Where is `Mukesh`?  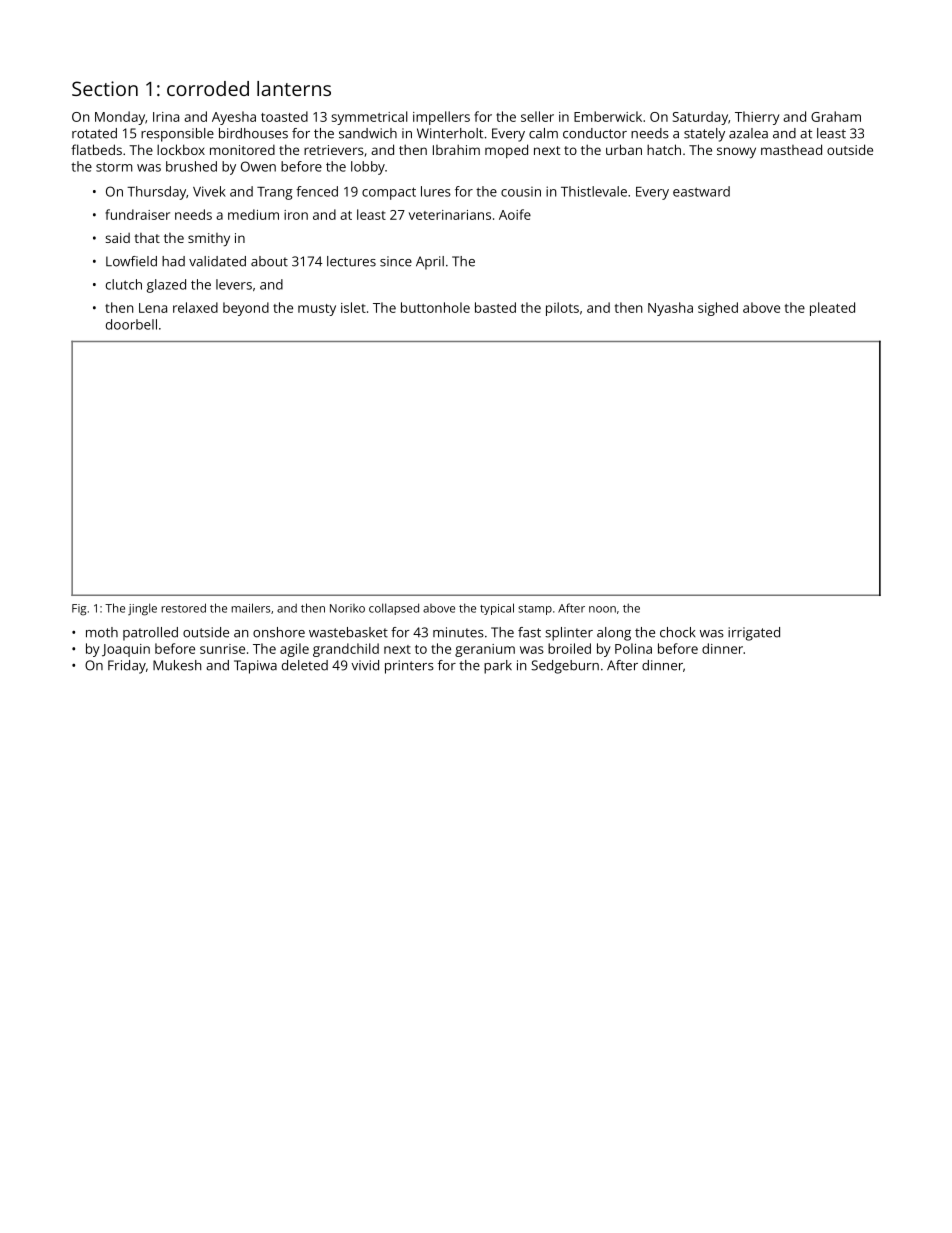 Mukesh is located at coordinates (177, 665).
